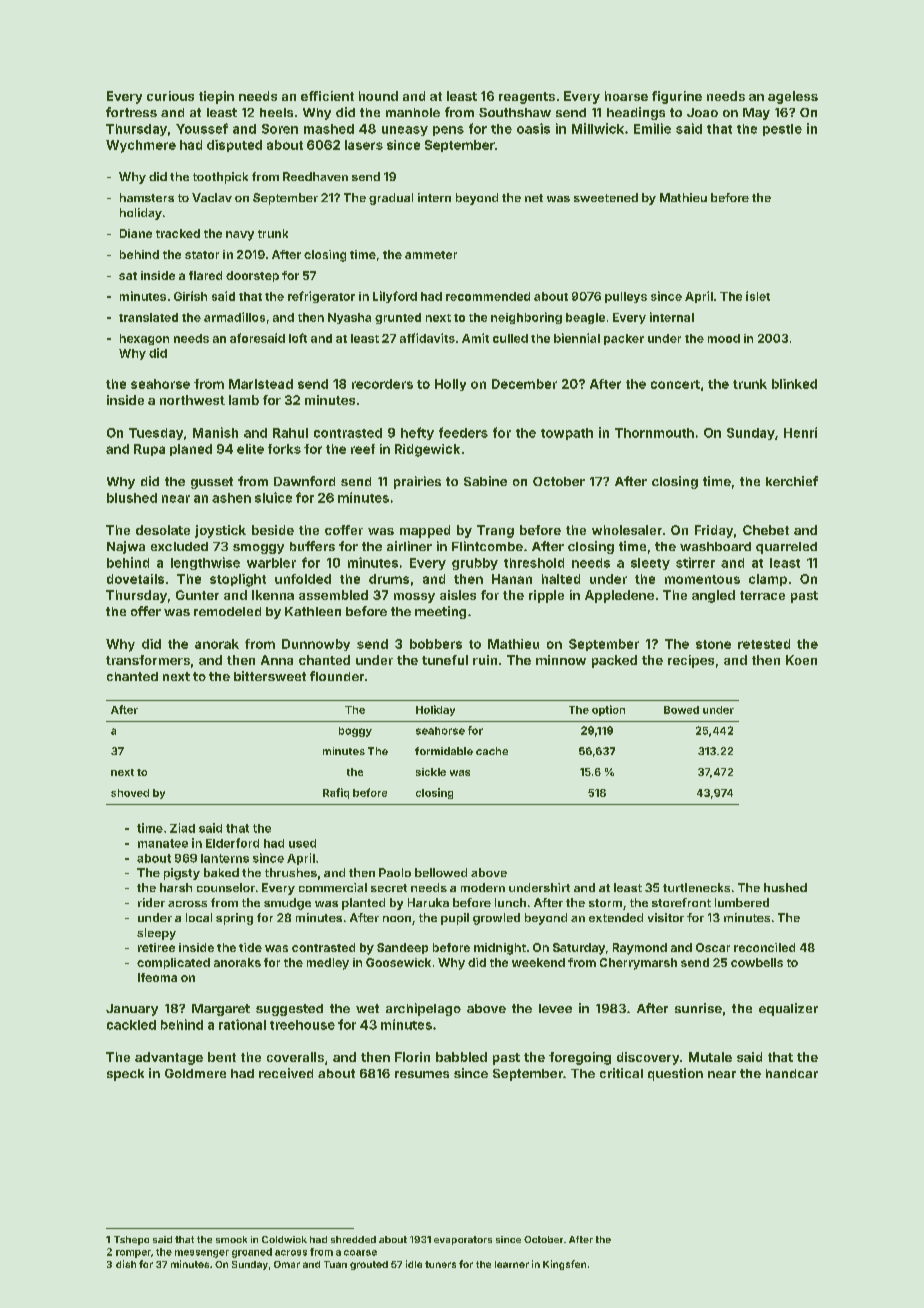 The width and height of the document is (924, 1308). Describe the element at coordinates (793, 97) in the document. I see `ageless` at that location.
